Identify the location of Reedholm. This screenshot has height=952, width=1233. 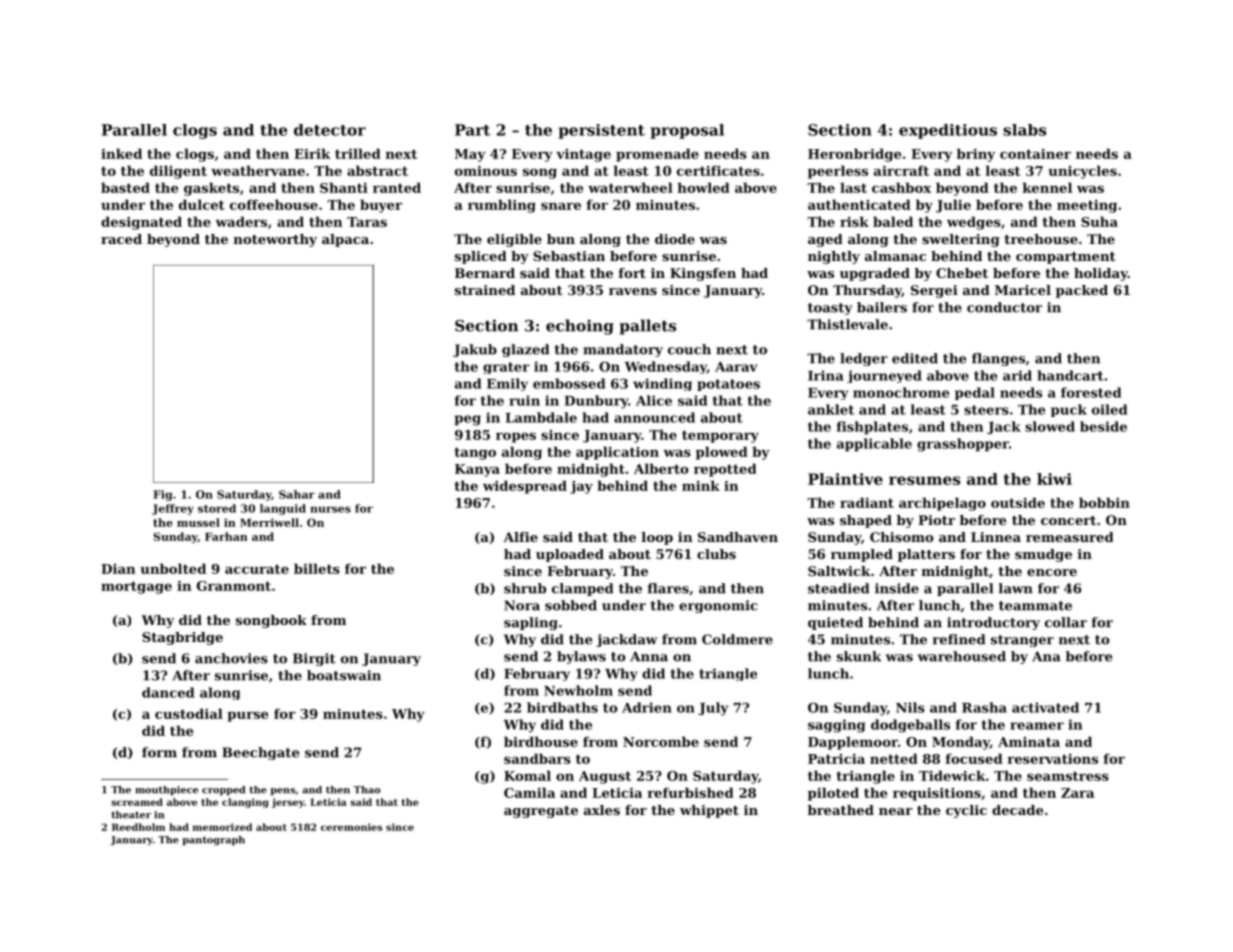
(138, 827).
